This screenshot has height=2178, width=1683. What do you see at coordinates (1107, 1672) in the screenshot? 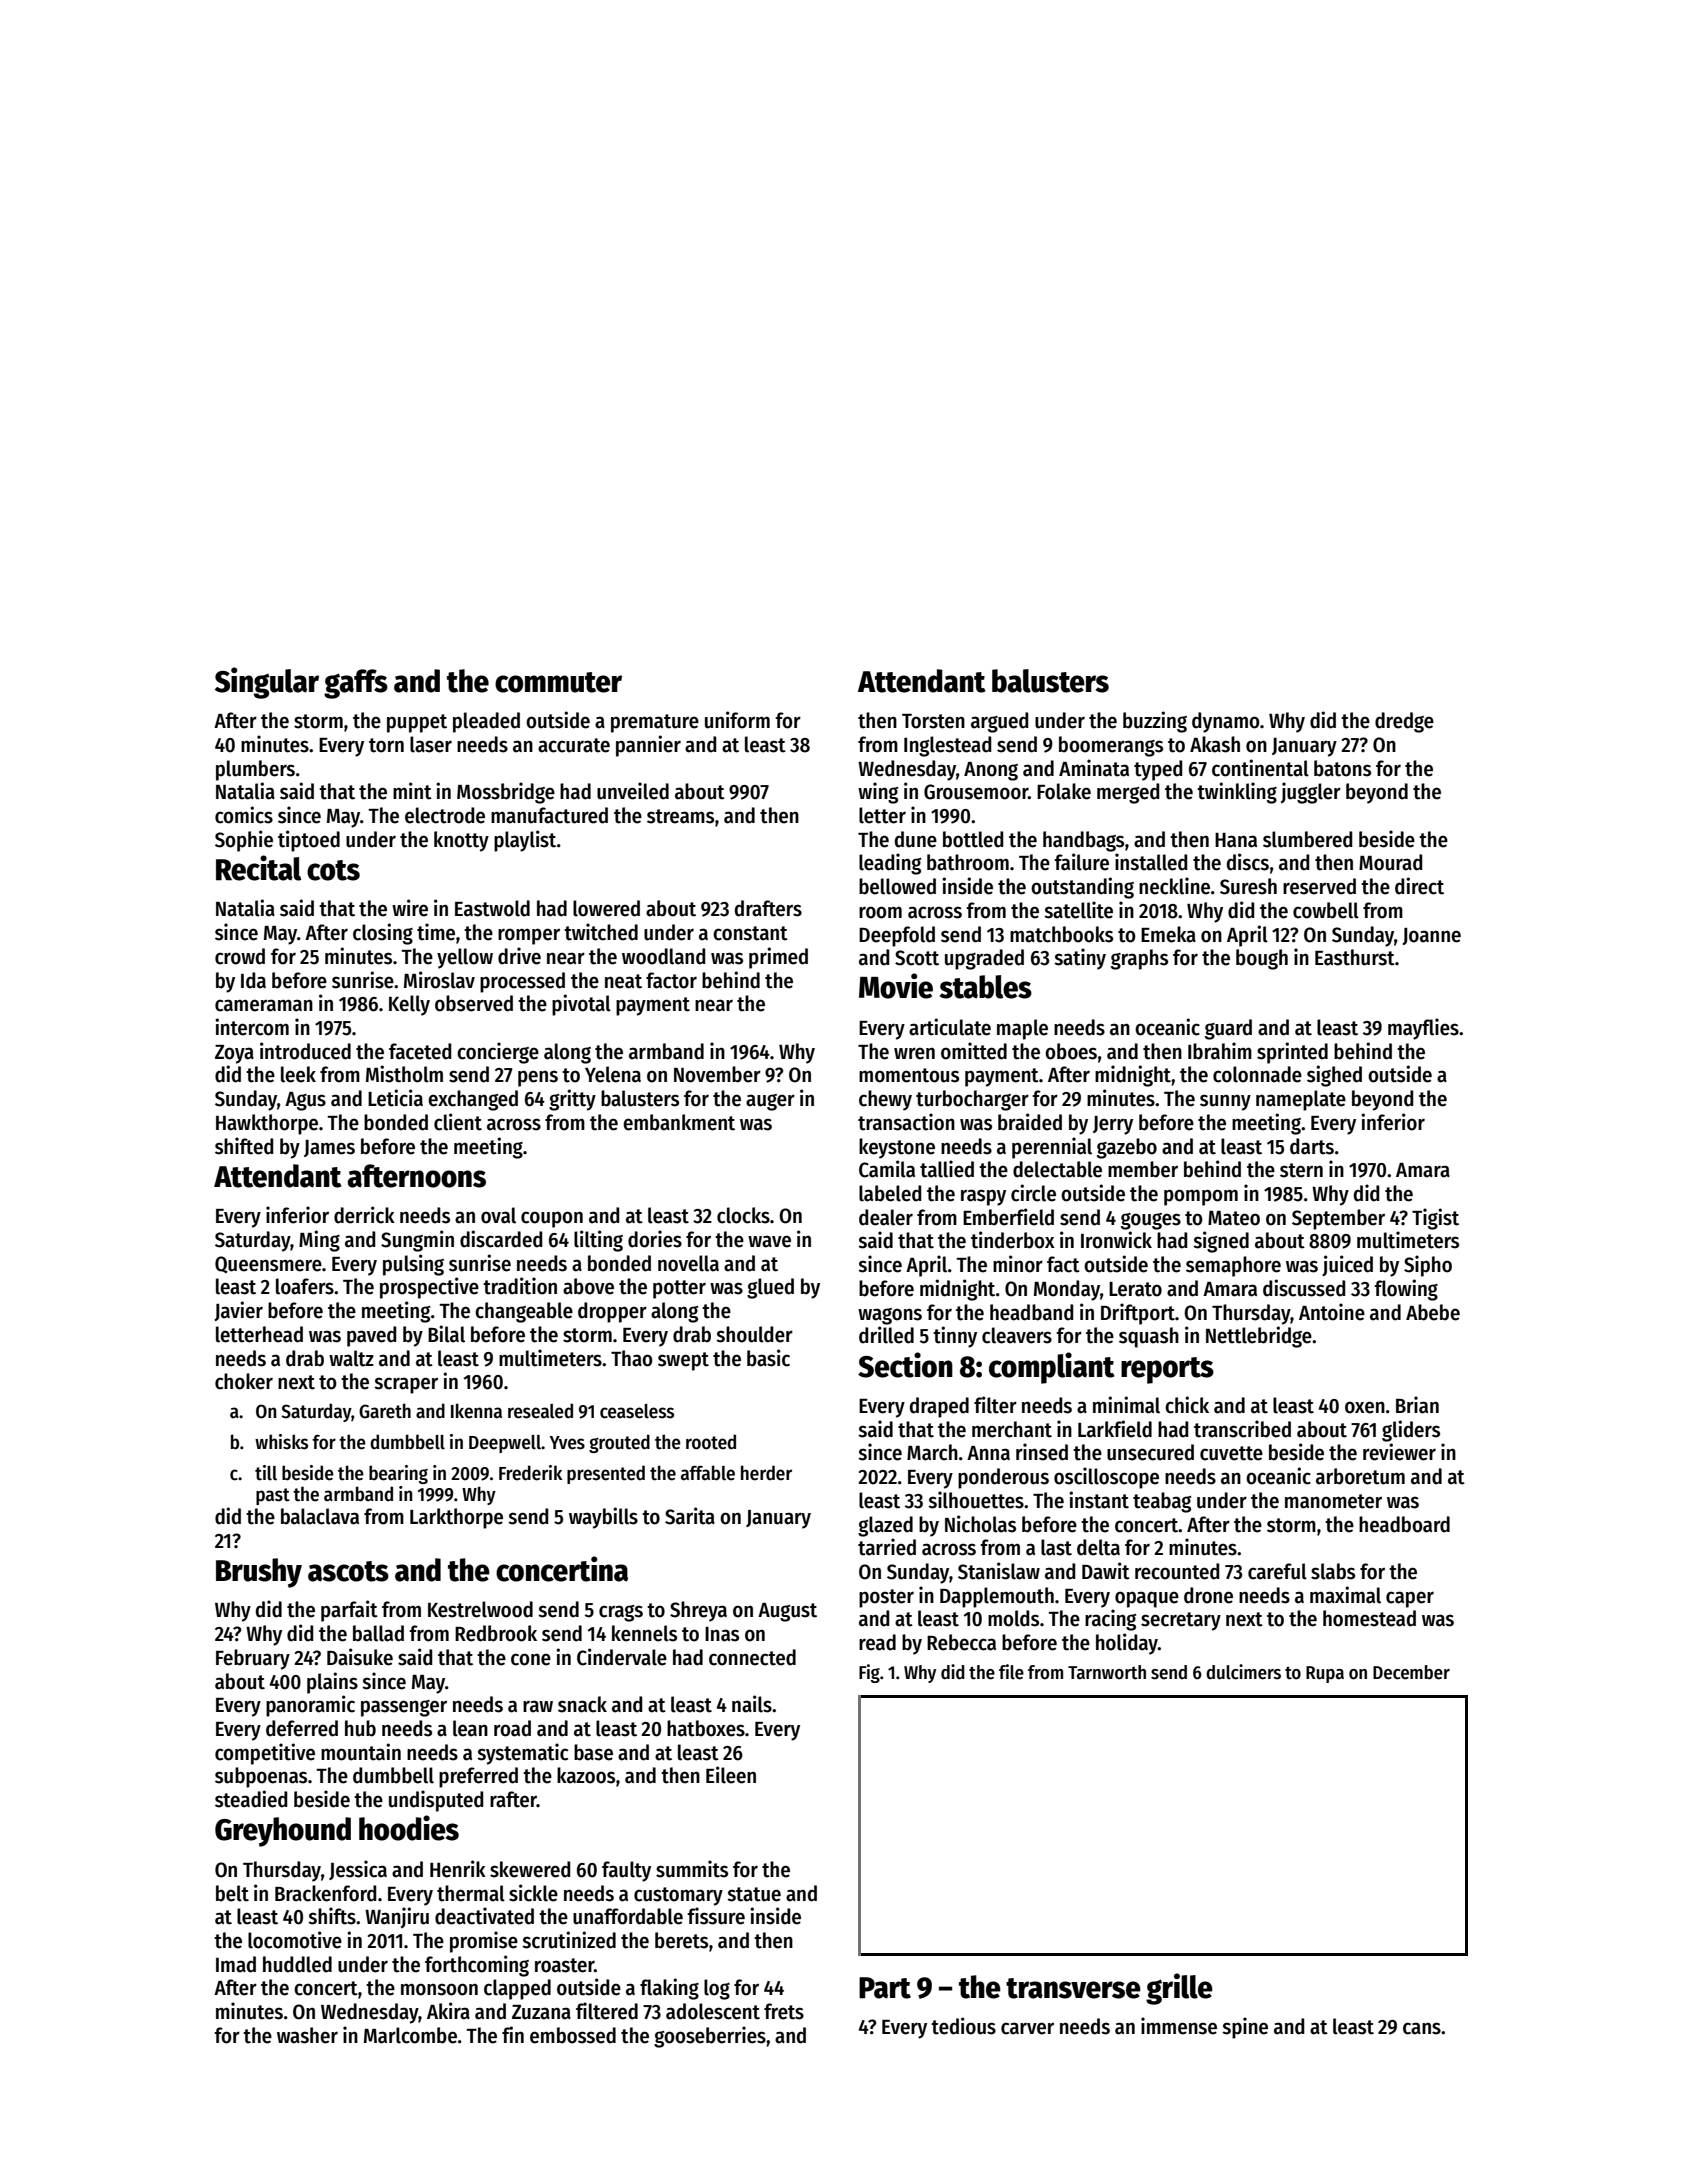
I see `Tarnworth` at bounding box center [1107, 1672].
